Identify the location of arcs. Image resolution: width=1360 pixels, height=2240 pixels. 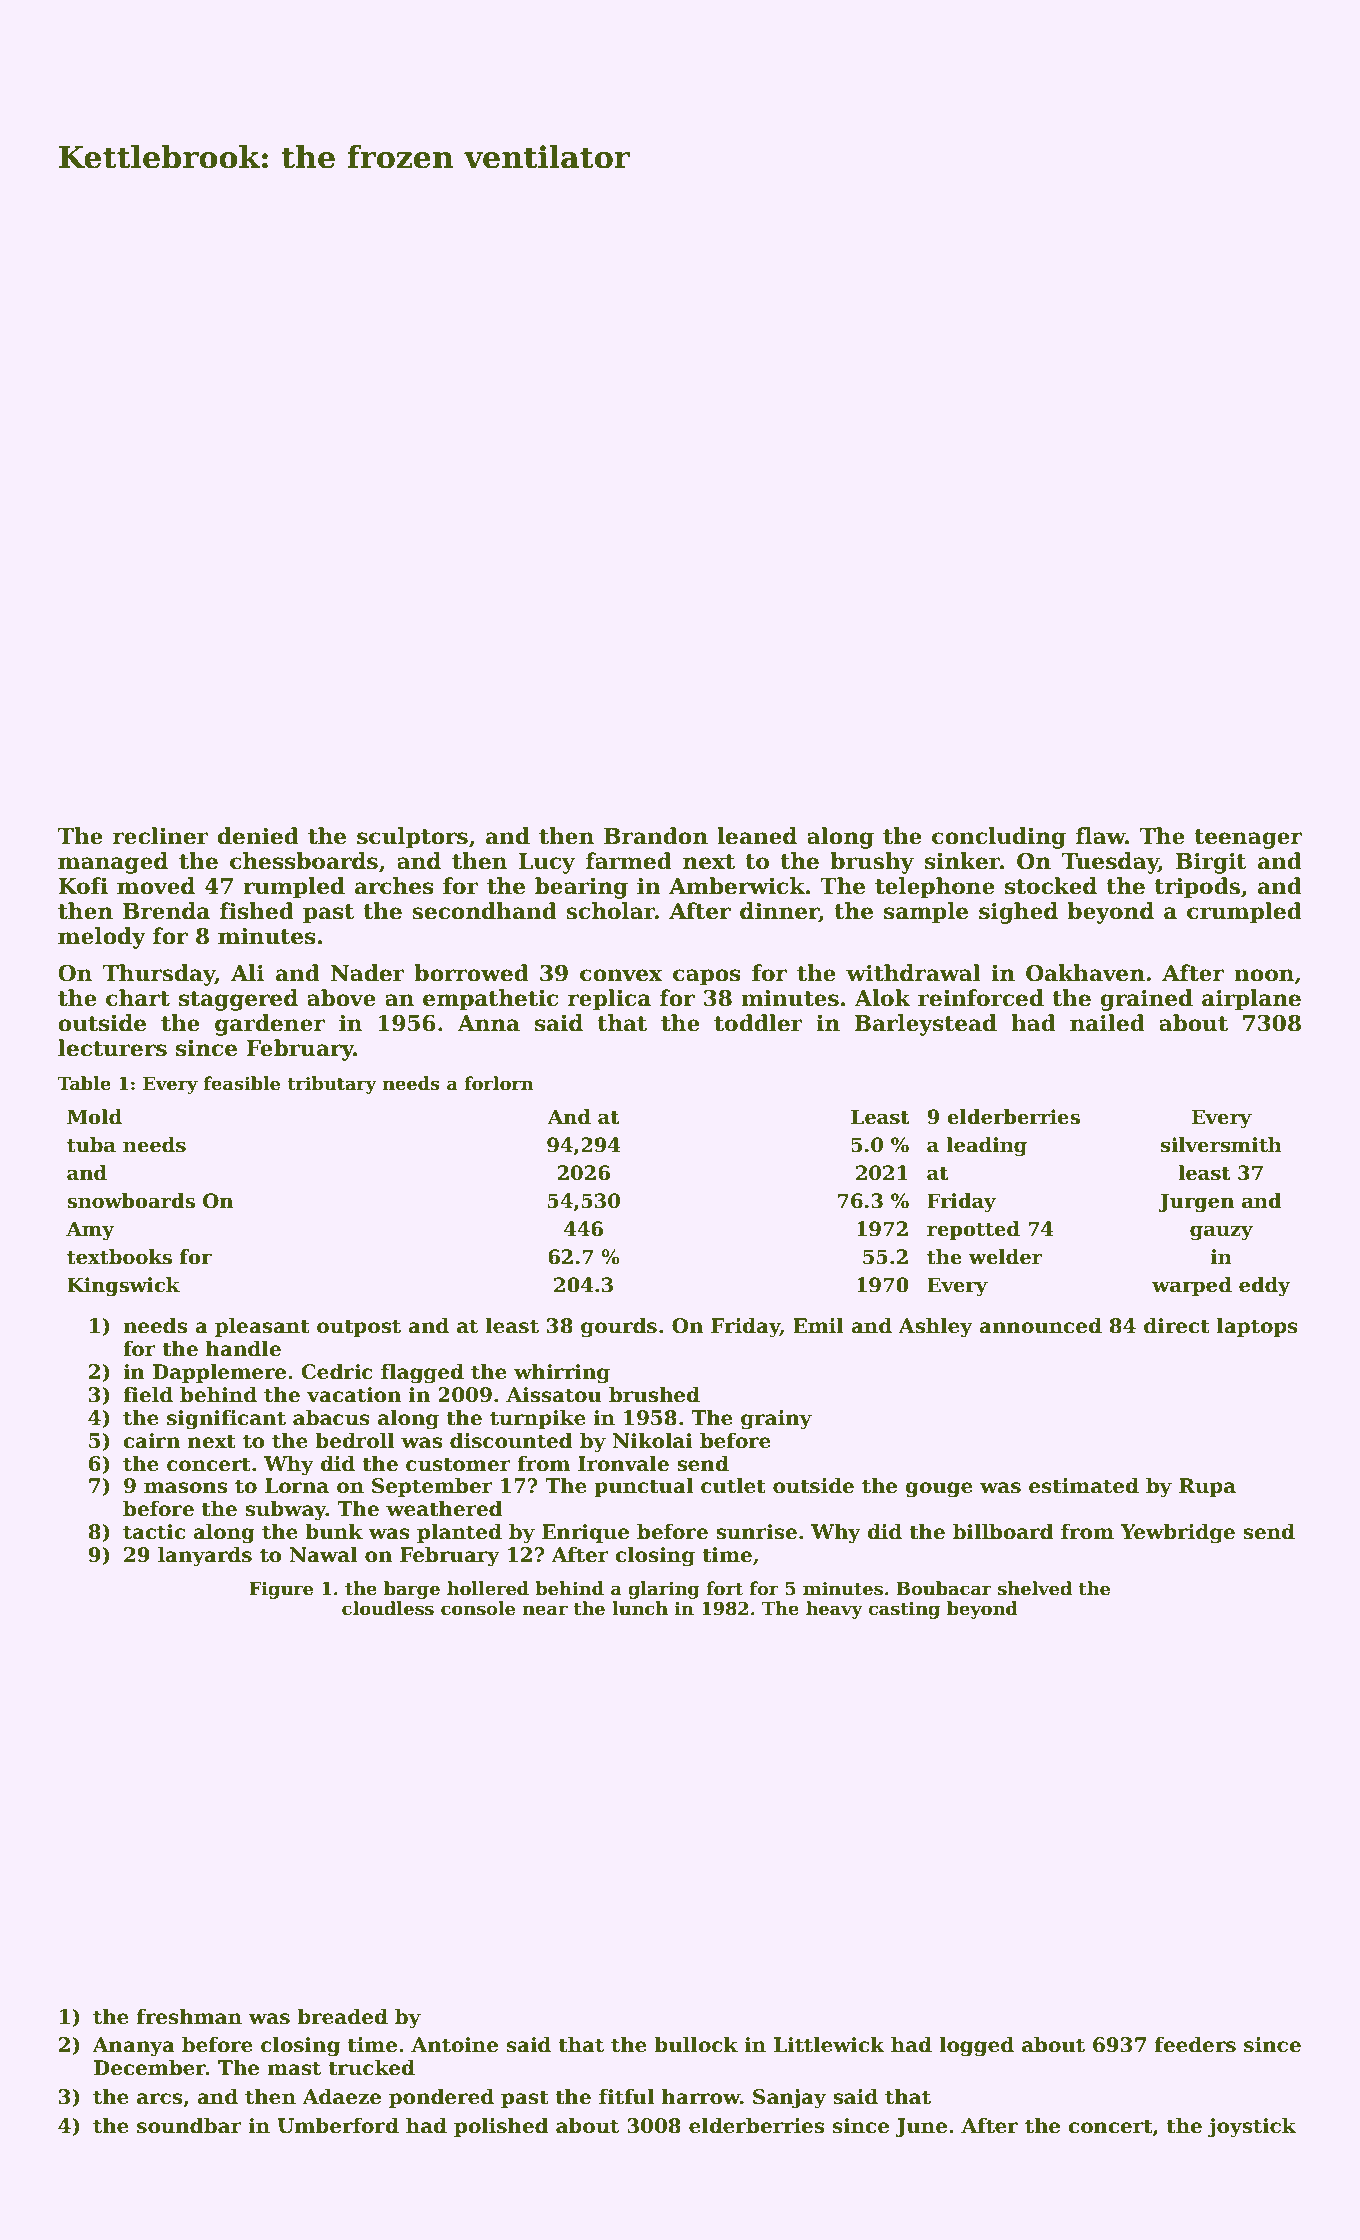
(159, 2099).
